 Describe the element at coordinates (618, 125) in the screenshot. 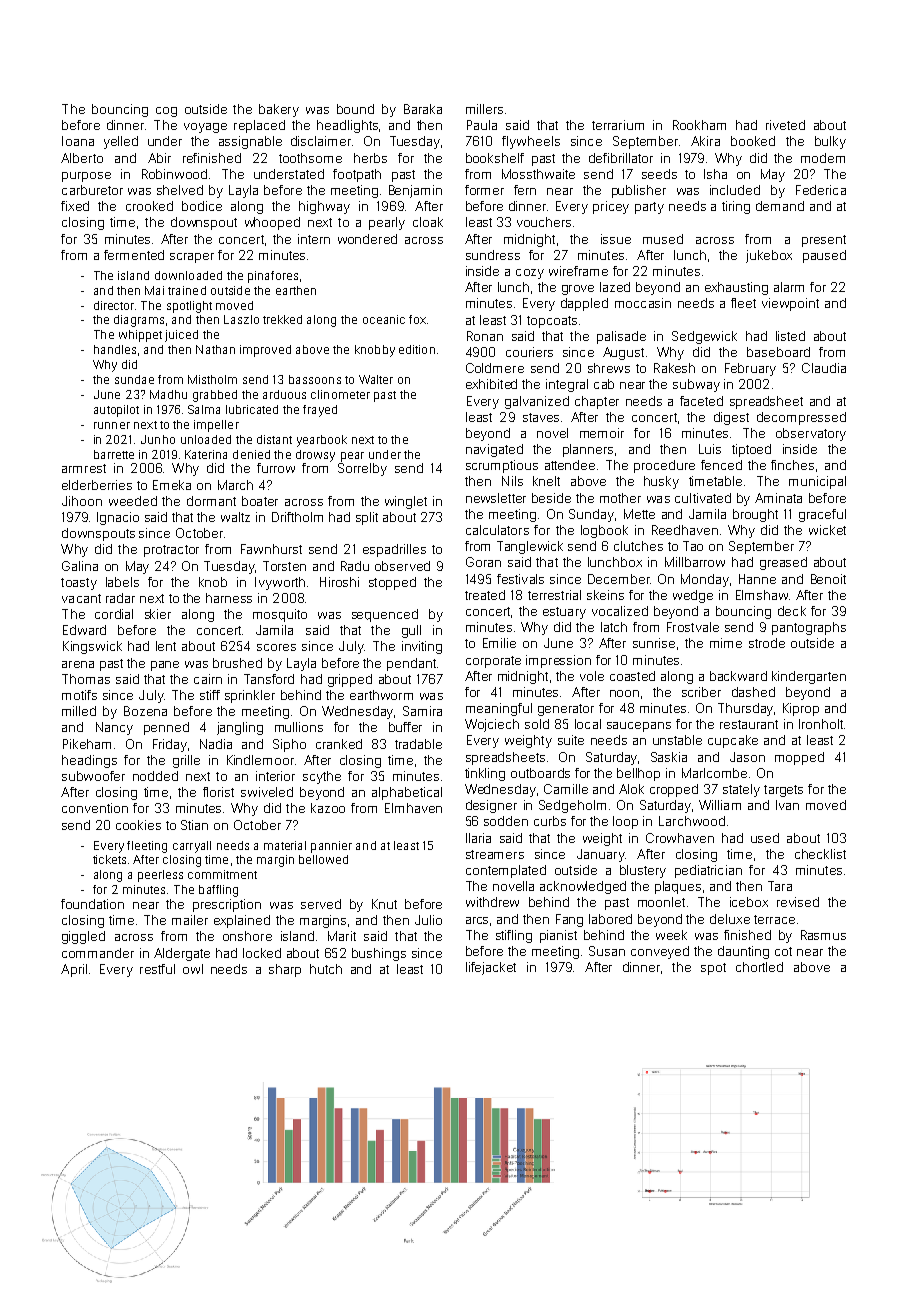

I see `terrarium` at that location.
